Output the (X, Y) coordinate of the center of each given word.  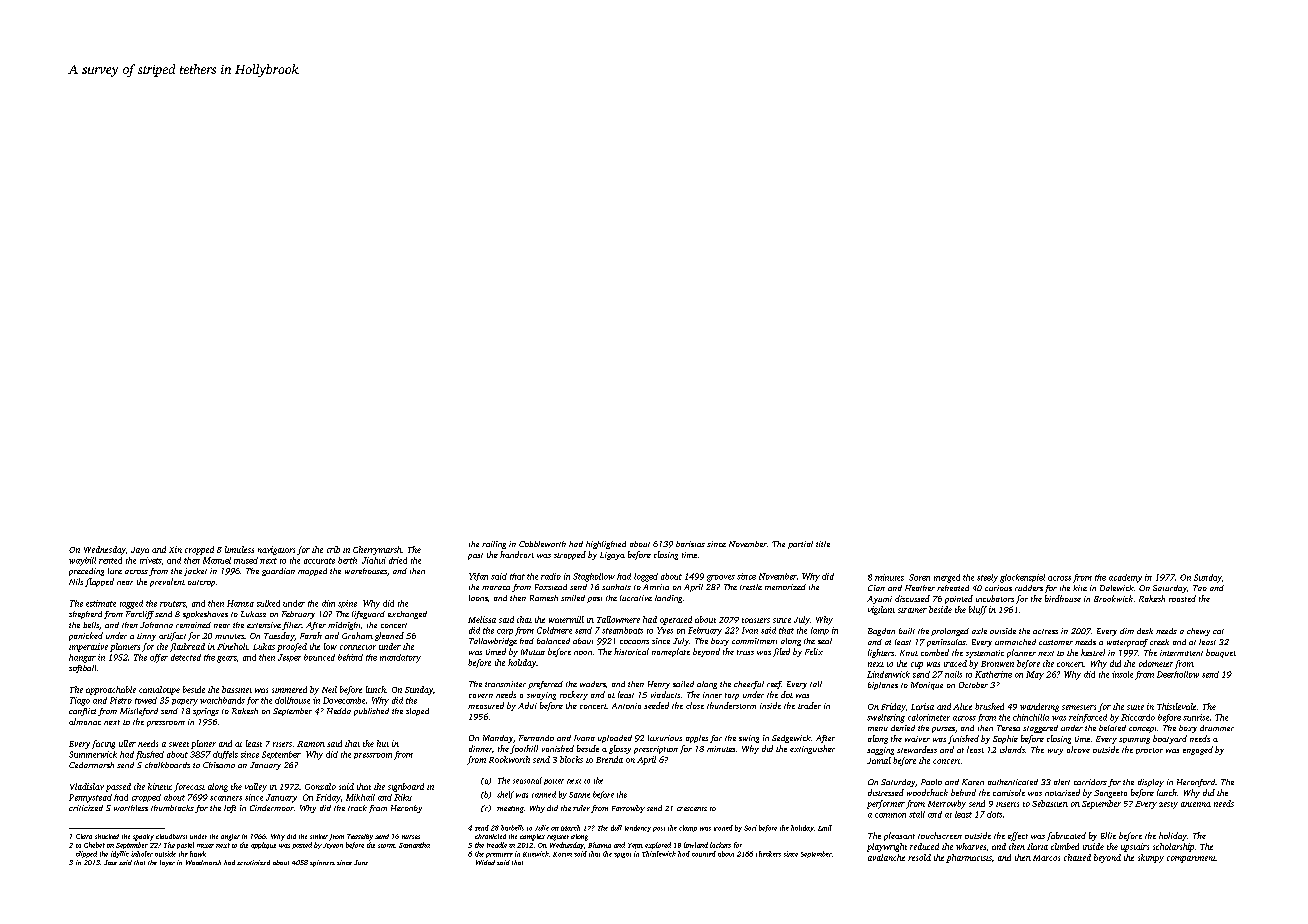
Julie (542, 828)
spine (347, 604)
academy (1125, 578)
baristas (690, 544)
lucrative (636, 598)
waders (593, 684)
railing (494, 545)
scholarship (1173, 847)
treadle (497, 845)
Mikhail (360, 797)
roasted (1182, 598)
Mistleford (139, 712)
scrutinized (253, 862)
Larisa (922, 706)
